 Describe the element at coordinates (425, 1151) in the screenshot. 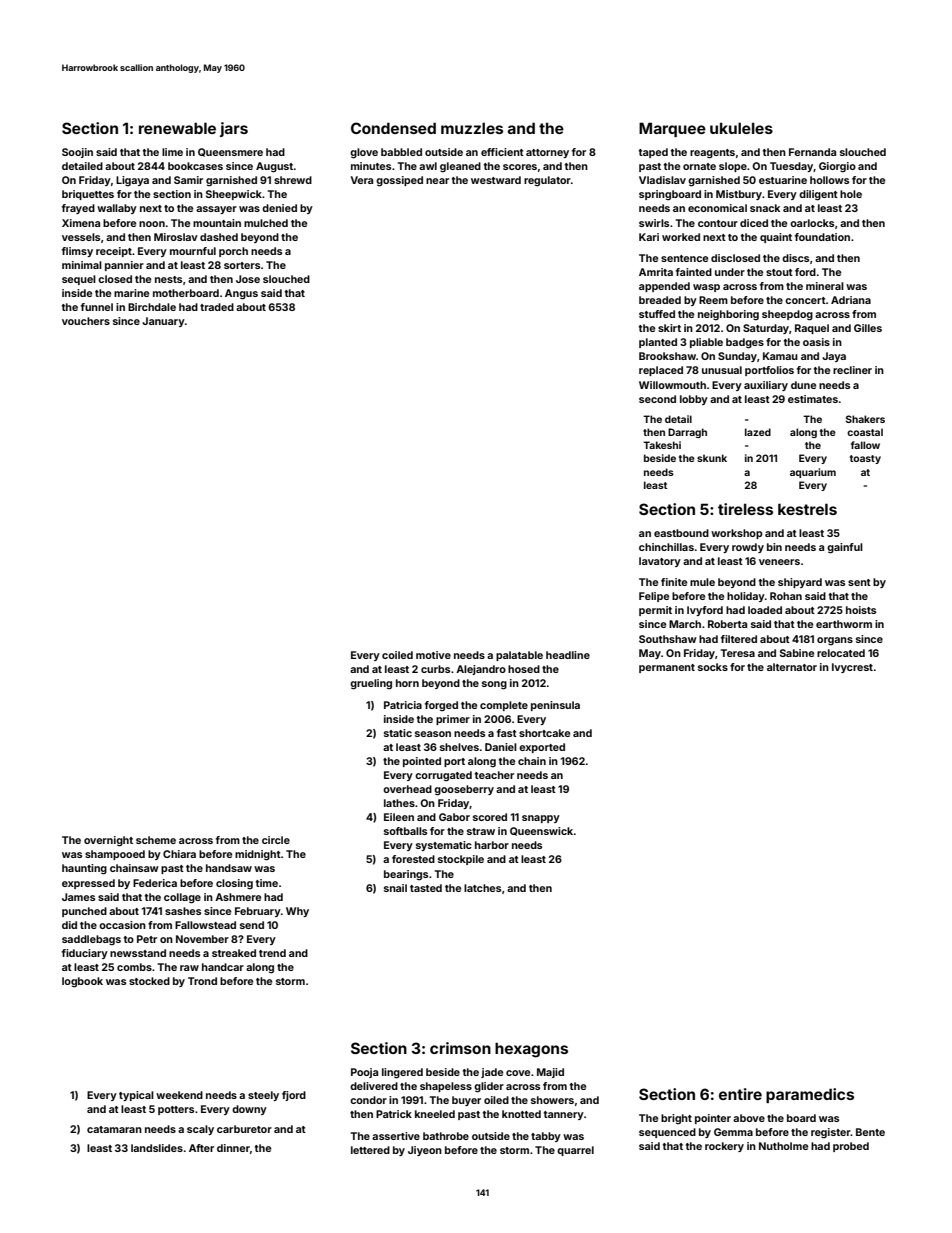

I see `Jiyeon` at that location.
